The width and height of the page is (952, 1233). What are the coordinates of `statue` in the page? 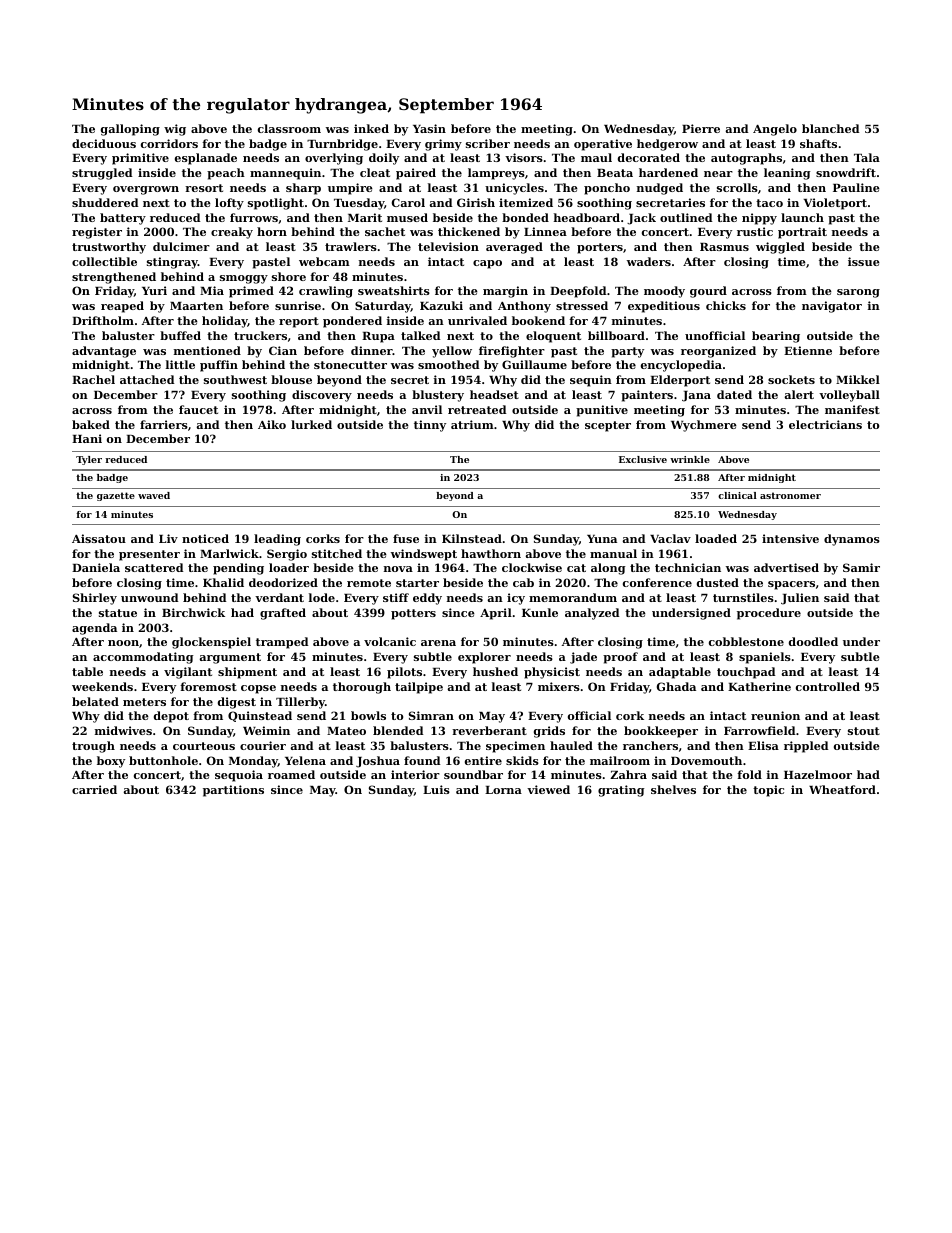 It's located at (118, 613).
